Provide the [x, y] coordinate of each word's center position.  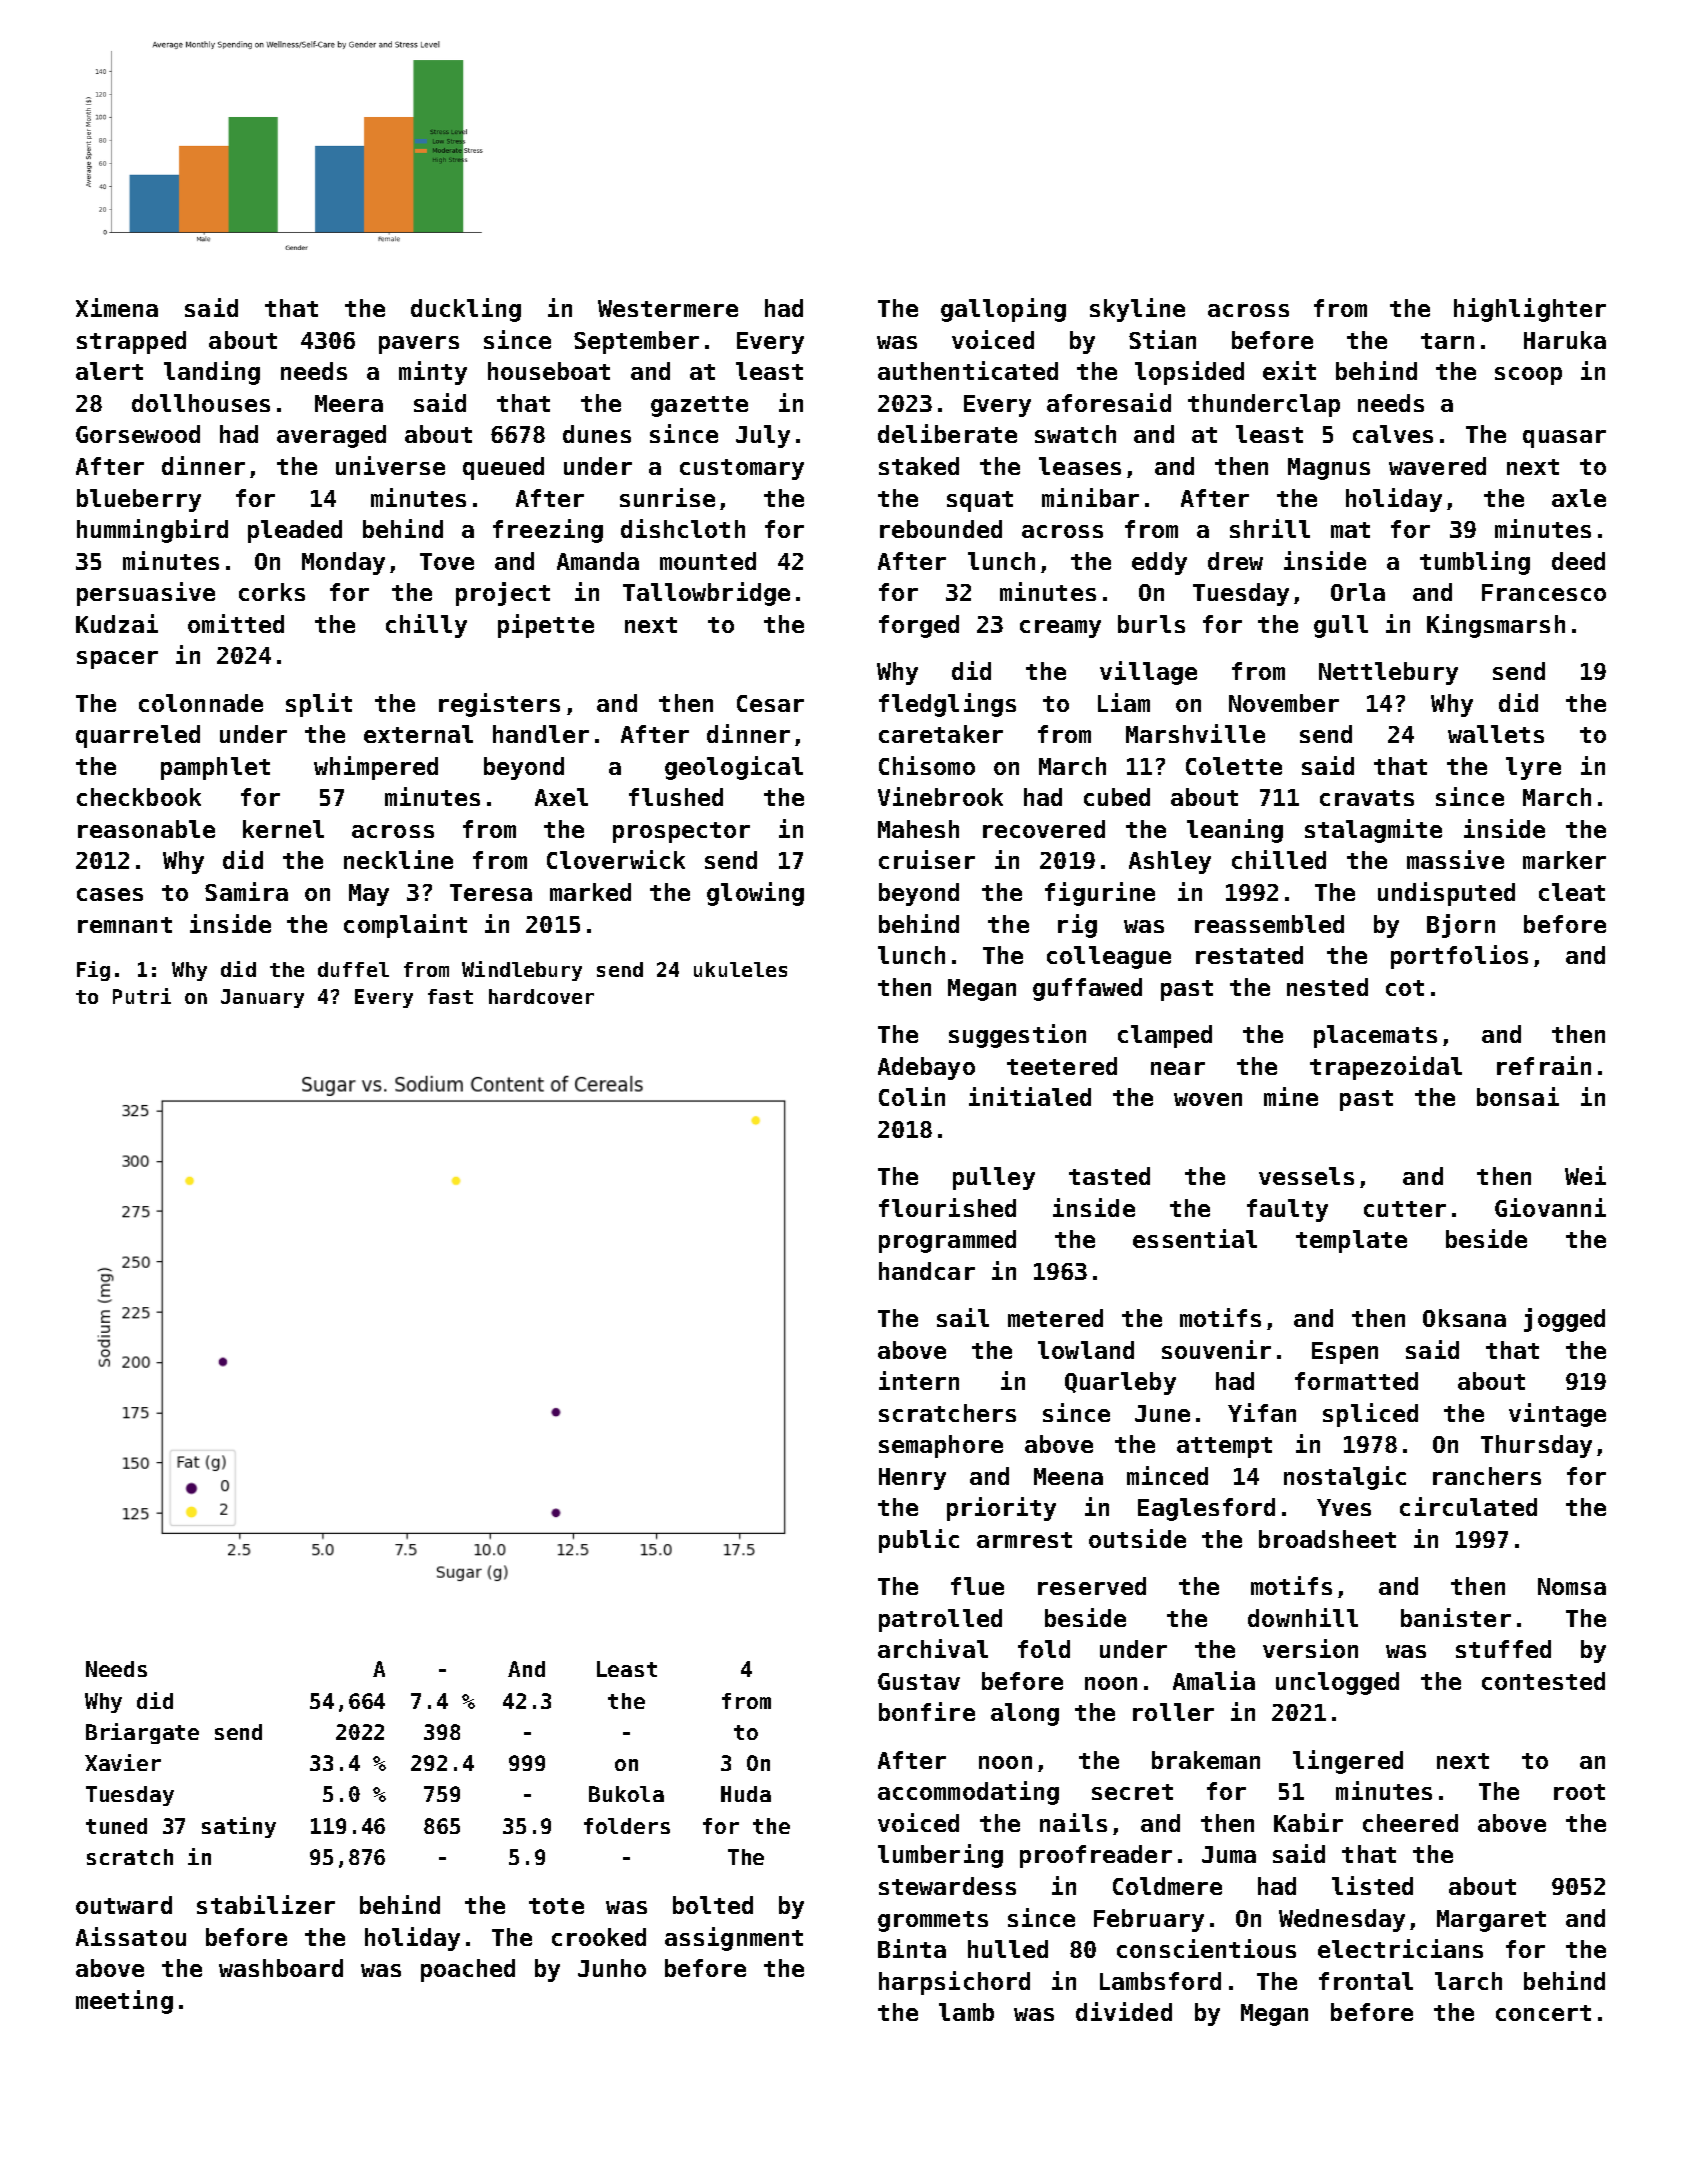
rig [1077, 926]
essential [1195, 1238]
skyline [1137, 310]
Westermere [668, 308]
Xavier [123, 1762]
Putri [142, 996]
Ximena [117, 307]
